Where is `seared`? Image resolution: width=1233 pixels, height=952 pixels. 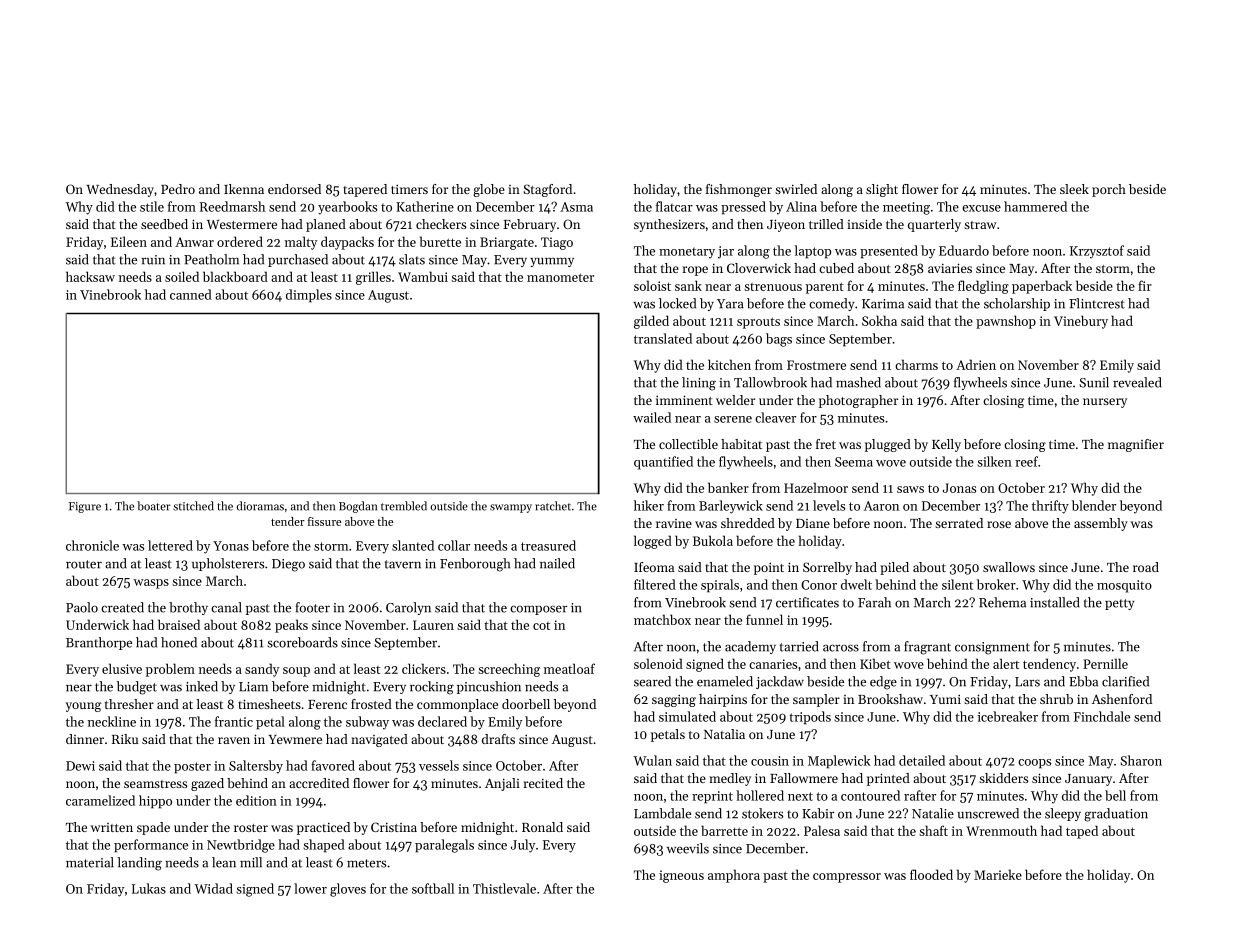
seared is located at coordinates (652, 681).
